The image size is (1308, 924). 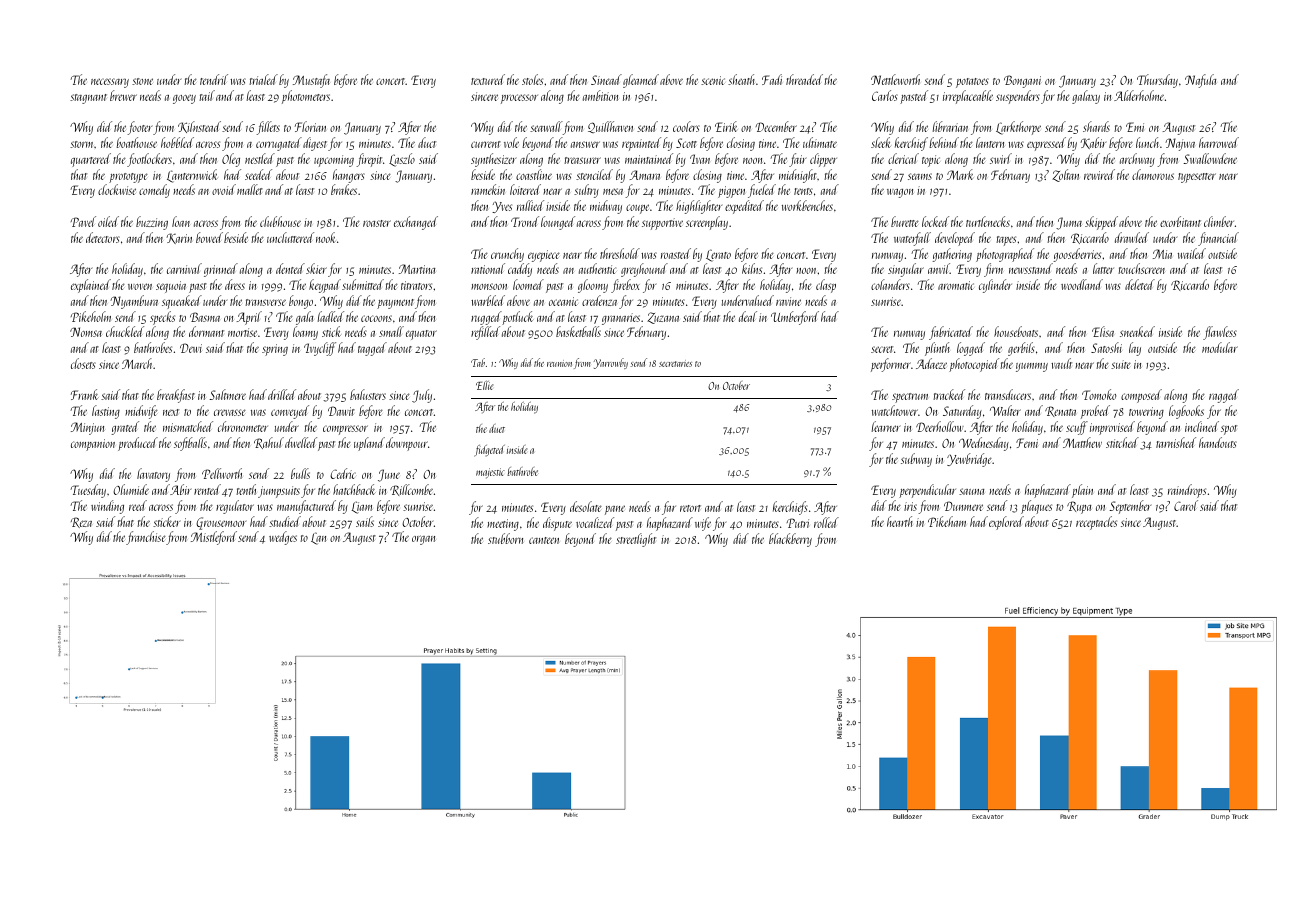 I want to click on lasting, so click(x=106, y=412).
